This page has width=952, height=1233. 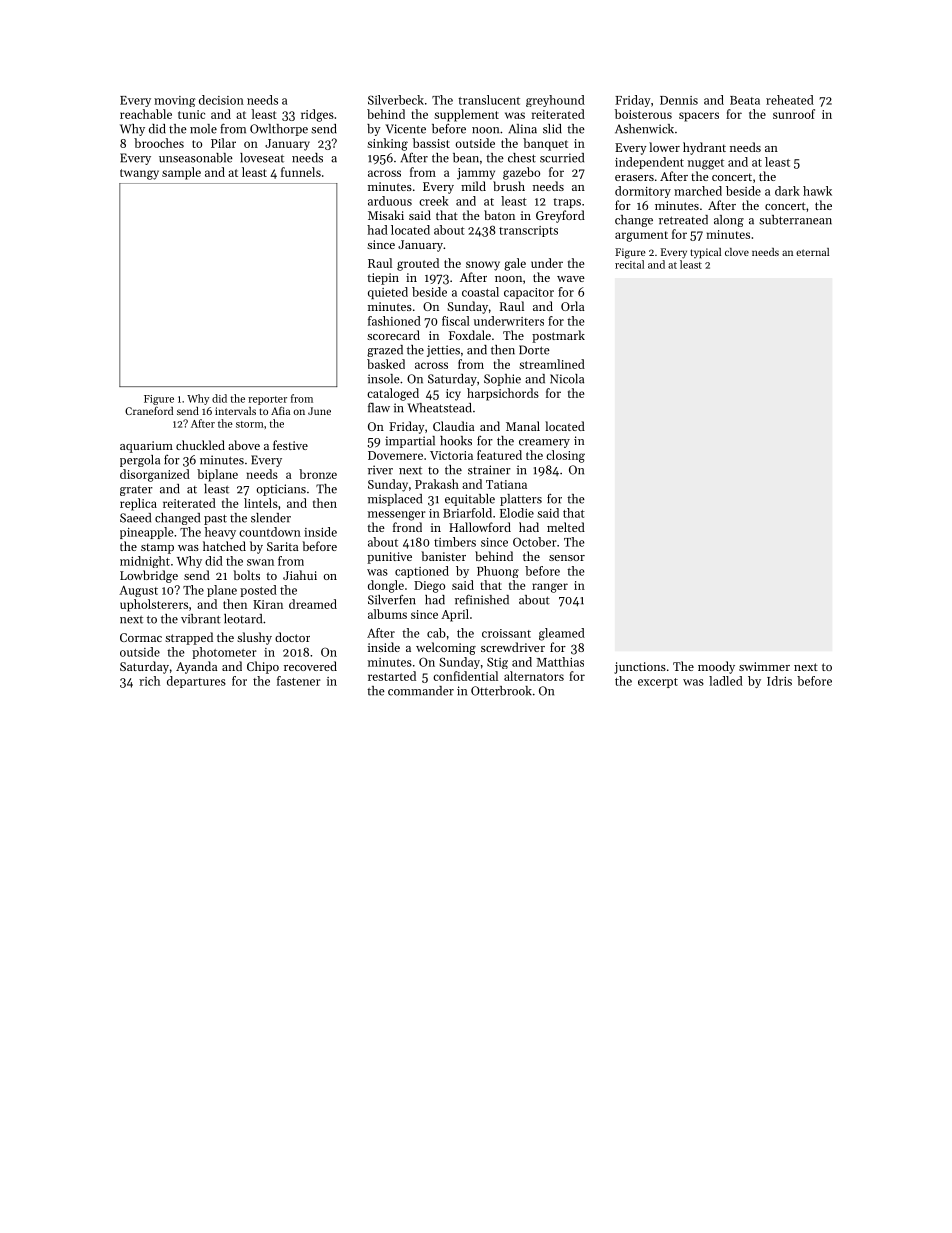 What do you see at coordinates (567, 379) in the page?
I see `Nicola` at bounding box center [567, 379].
